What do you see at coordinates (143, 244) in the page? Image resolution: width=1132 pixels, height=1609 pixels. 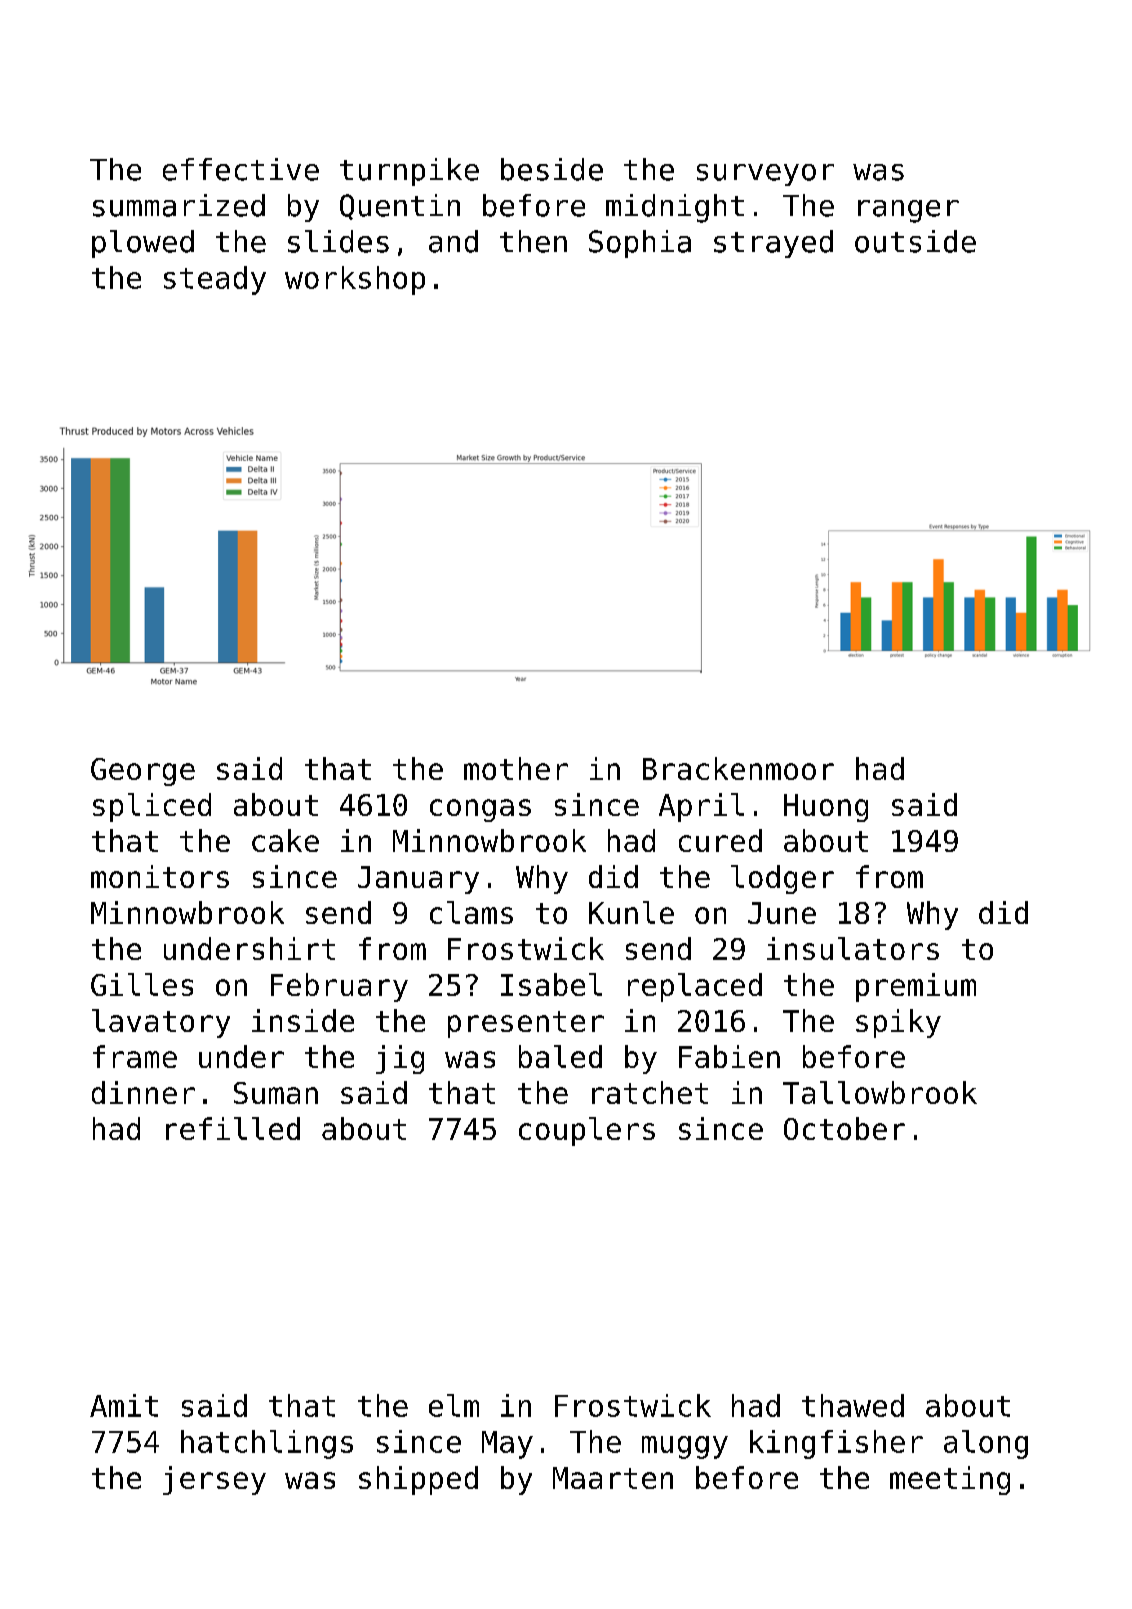 I see `plowed` at bounding box center [143, 244].
